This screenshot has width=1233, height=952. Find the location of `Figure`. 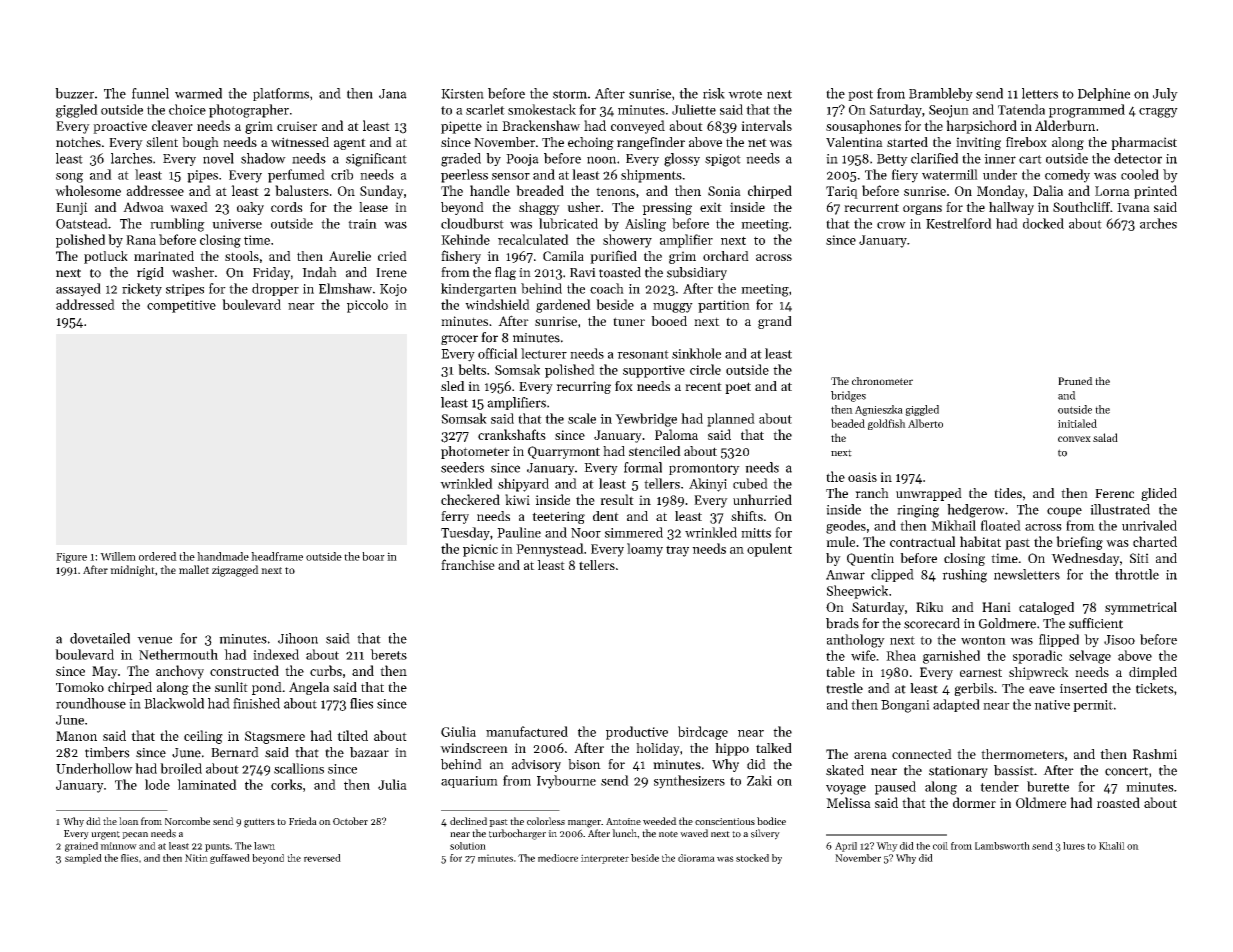

Figure is located at coordinates (71, 558).
